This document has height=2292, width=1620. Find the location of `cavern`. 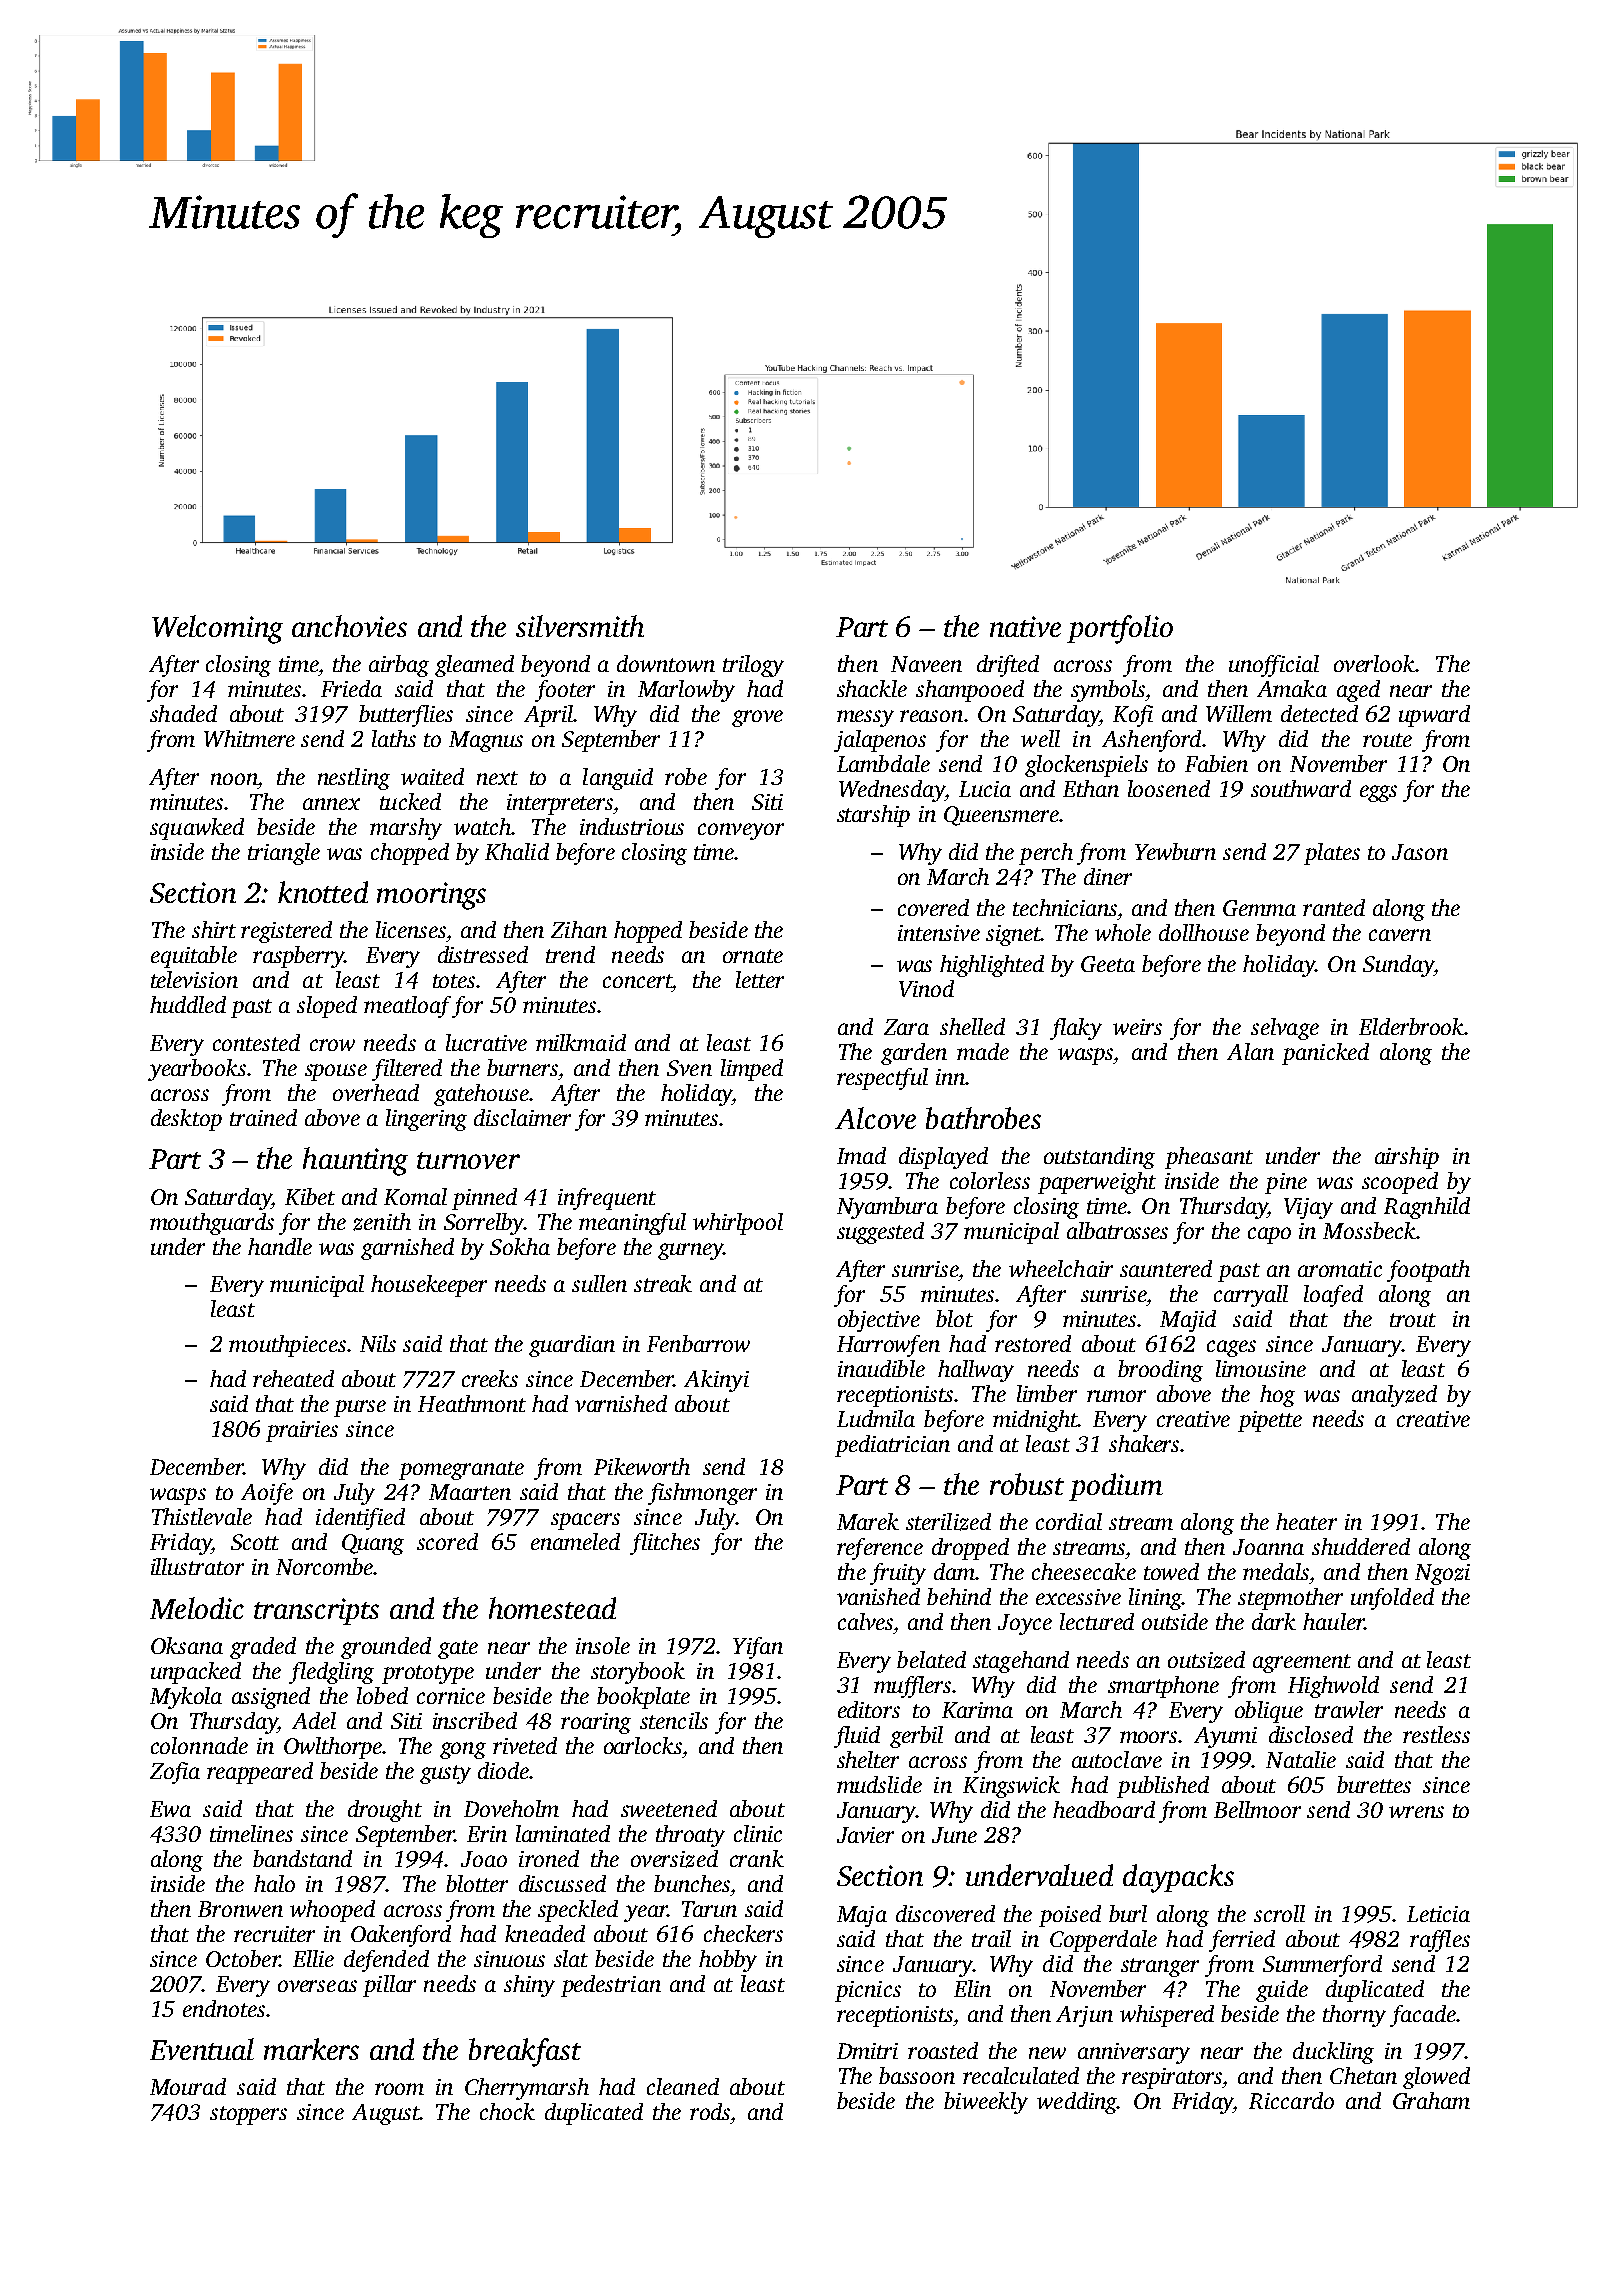

cavern is located at coordinates (1400, 935).
